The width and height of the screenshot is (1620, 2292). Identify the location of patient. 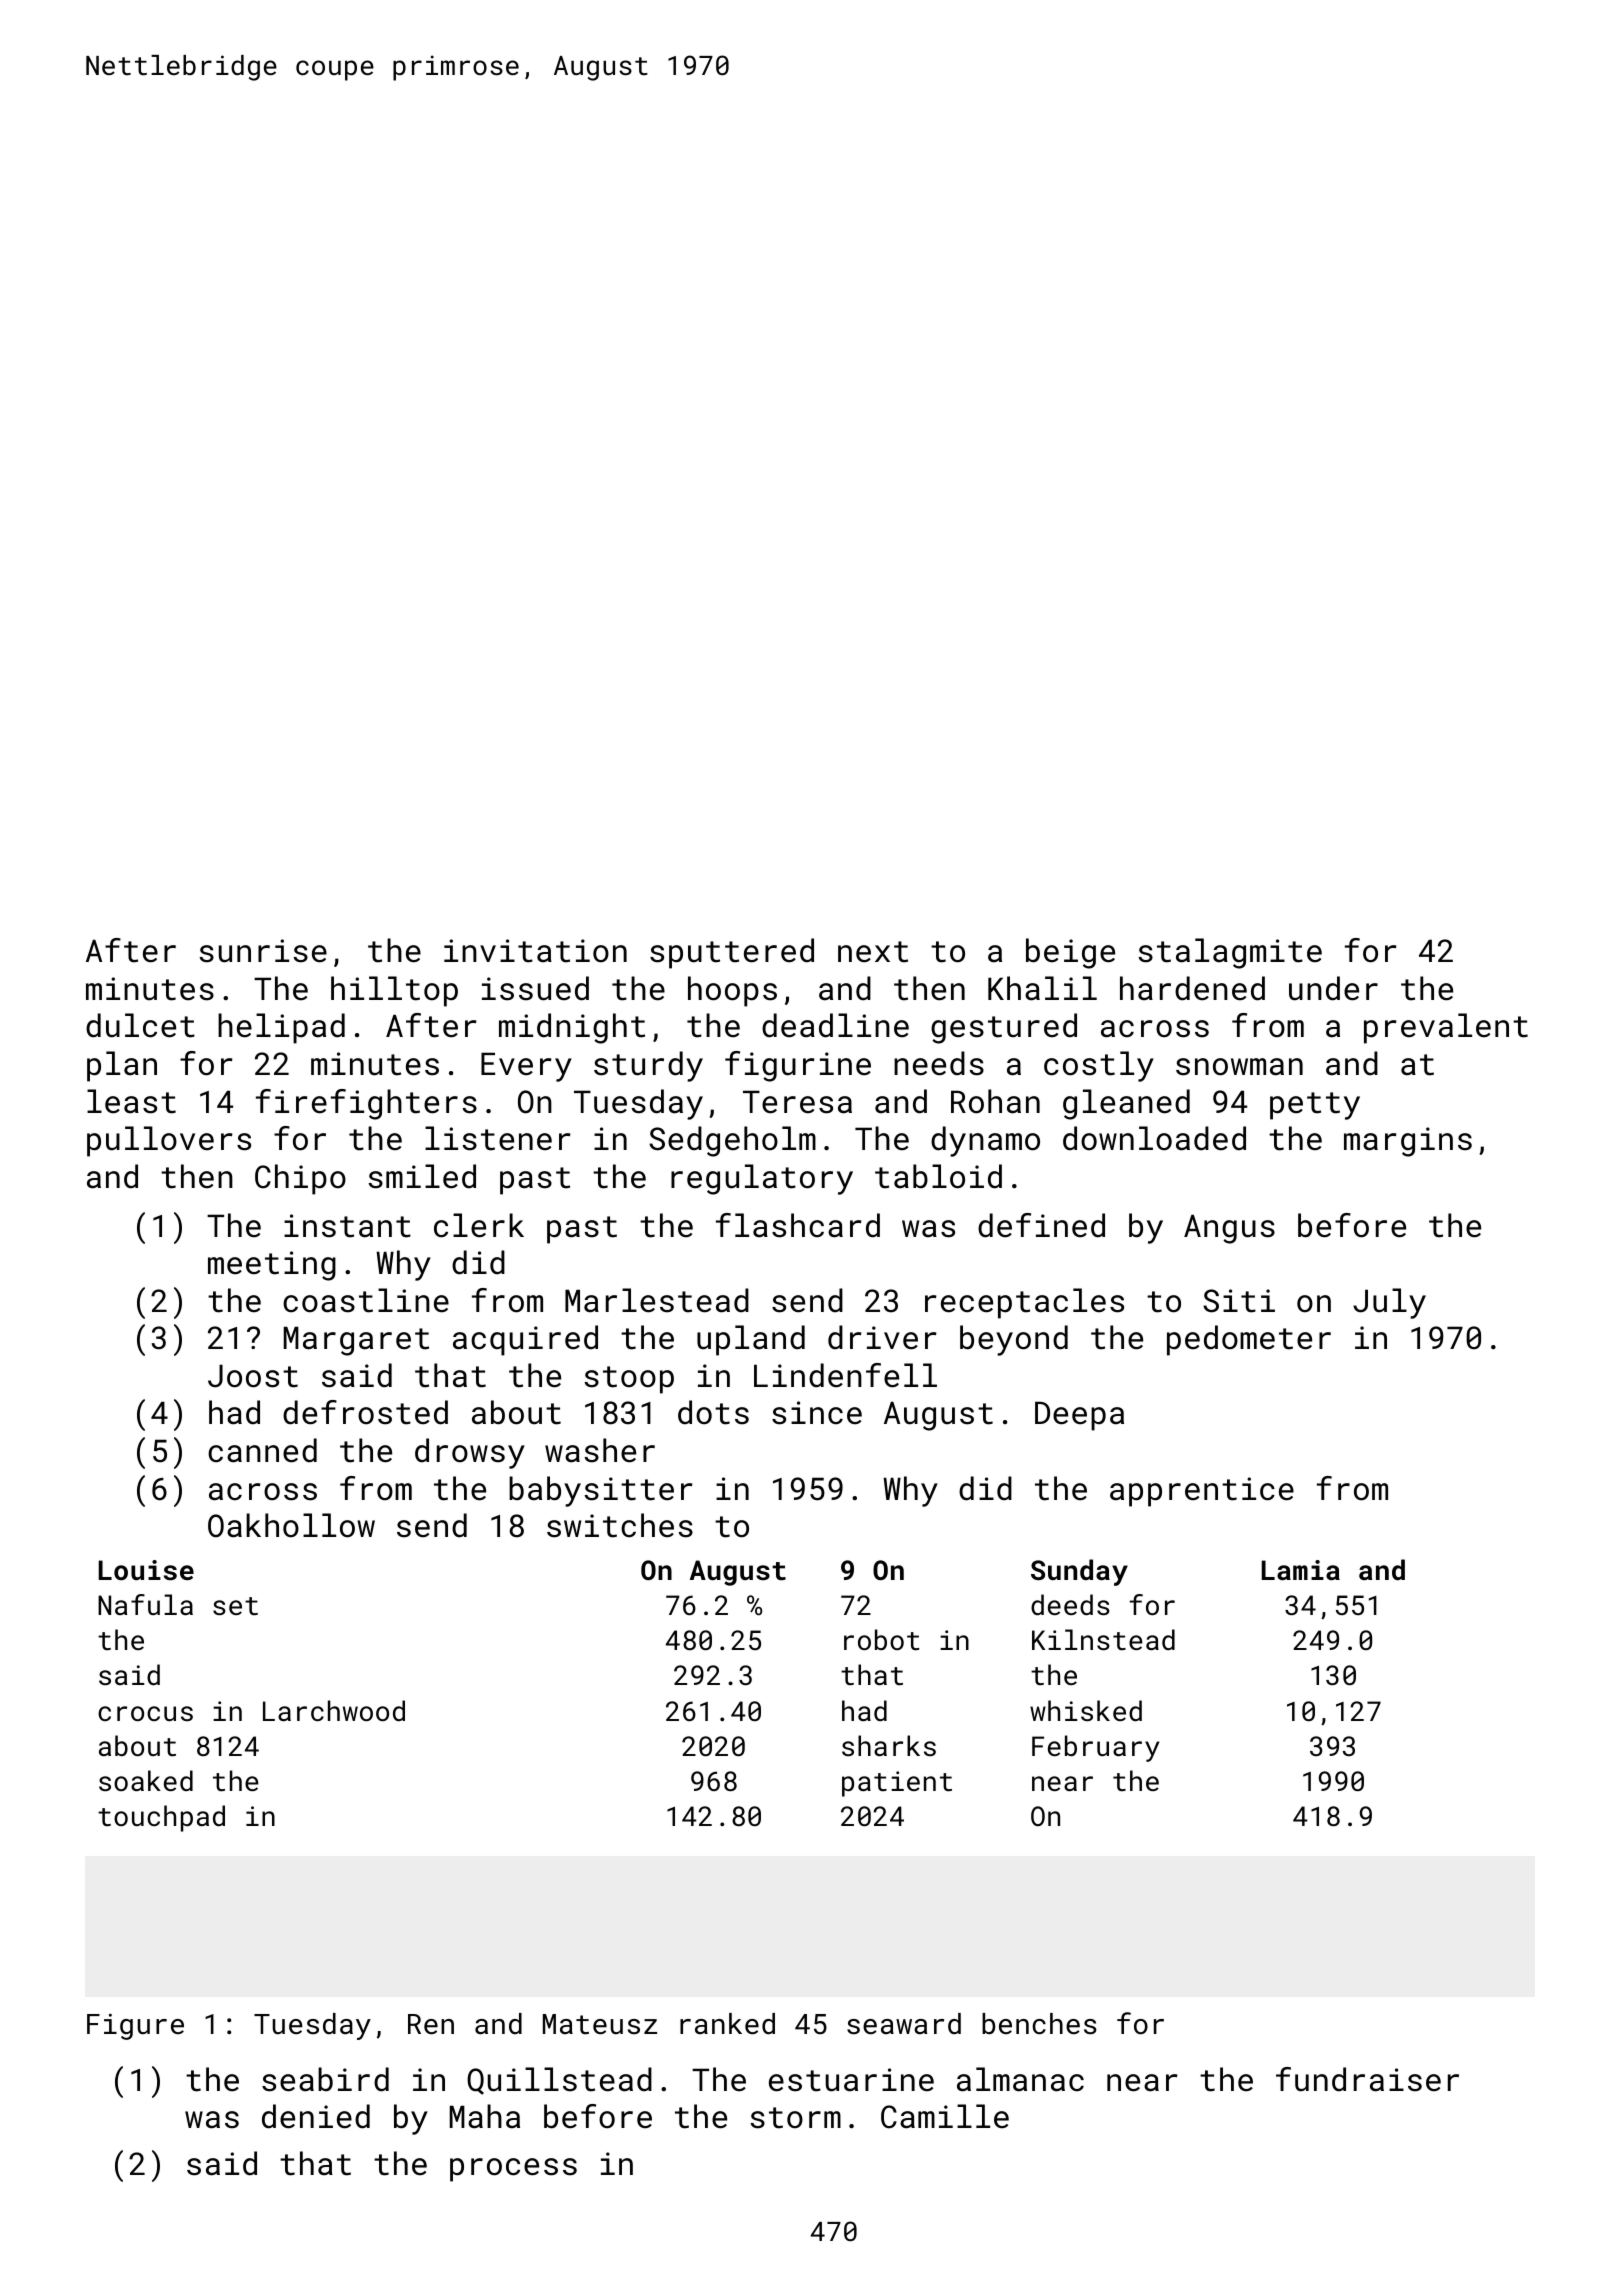
(897, 1784).
